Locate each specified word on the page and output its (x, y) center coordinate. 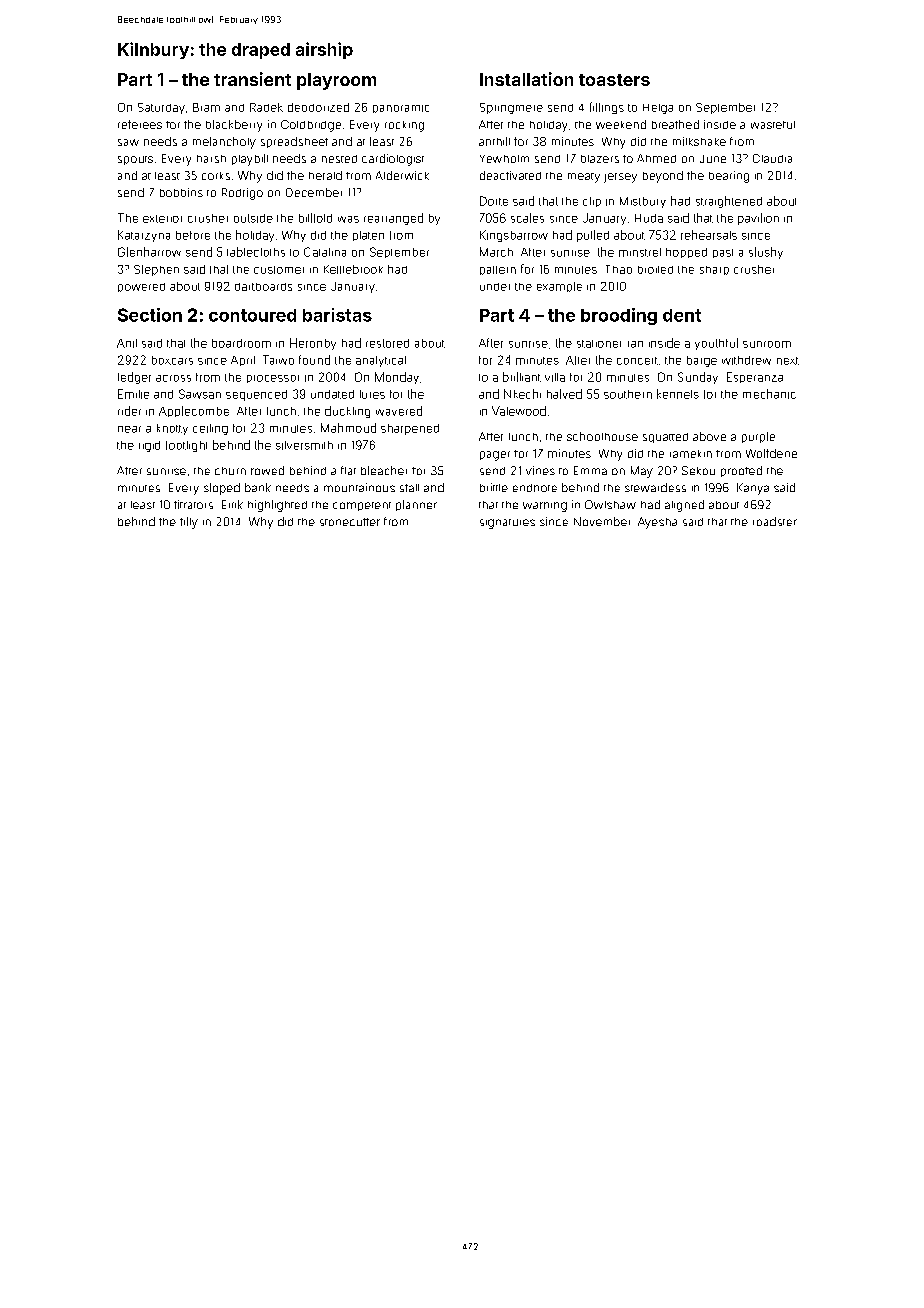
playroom (336, 81)
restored (387, 343)
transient (252, 79)
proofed (741, 471)
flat (348, 470)
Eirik (232, 504)
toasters (614, 80)
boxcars (172, 360)
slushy (766, 253)
